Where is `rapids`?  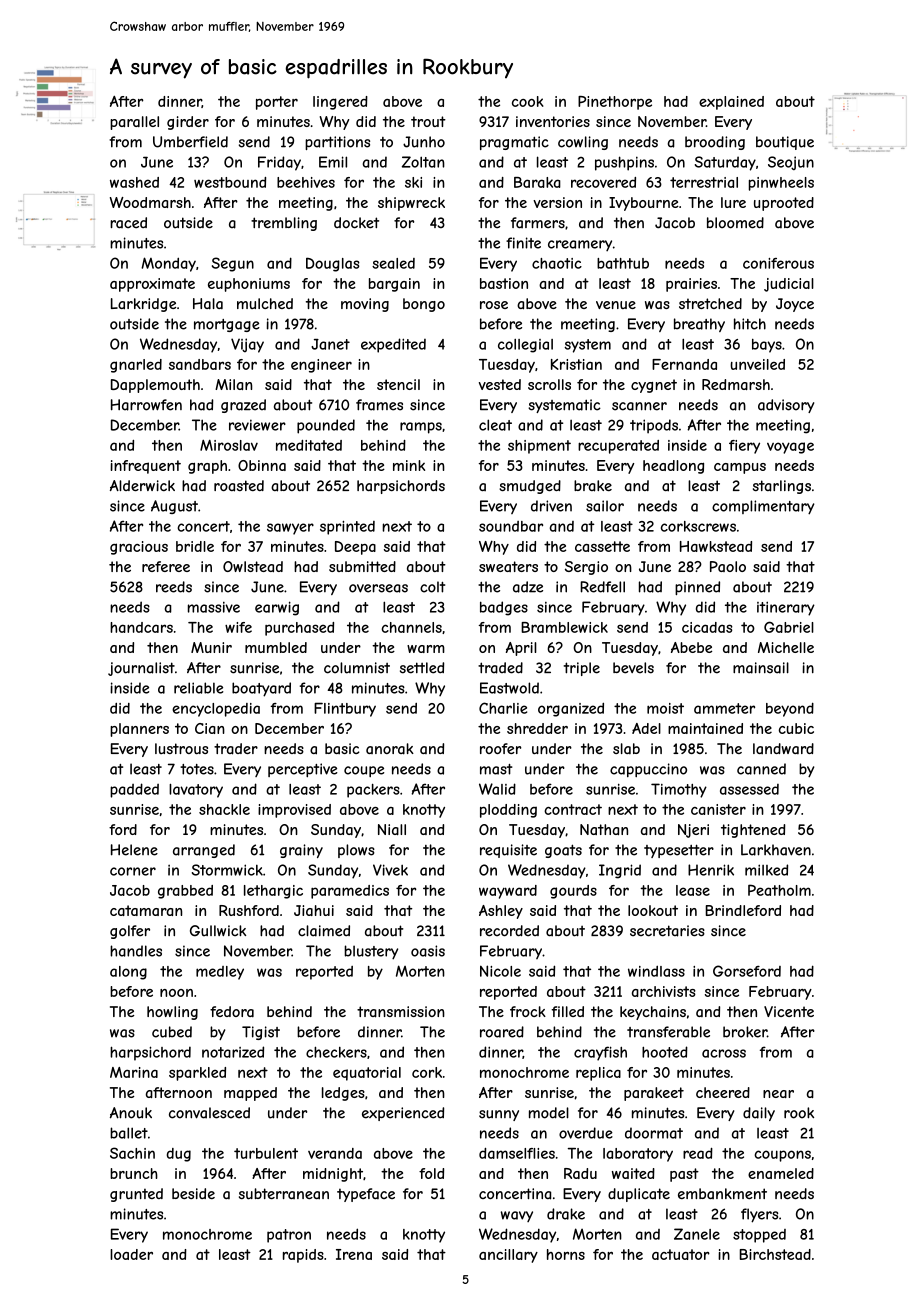
rapids is located at coordinates (303, 1256).
